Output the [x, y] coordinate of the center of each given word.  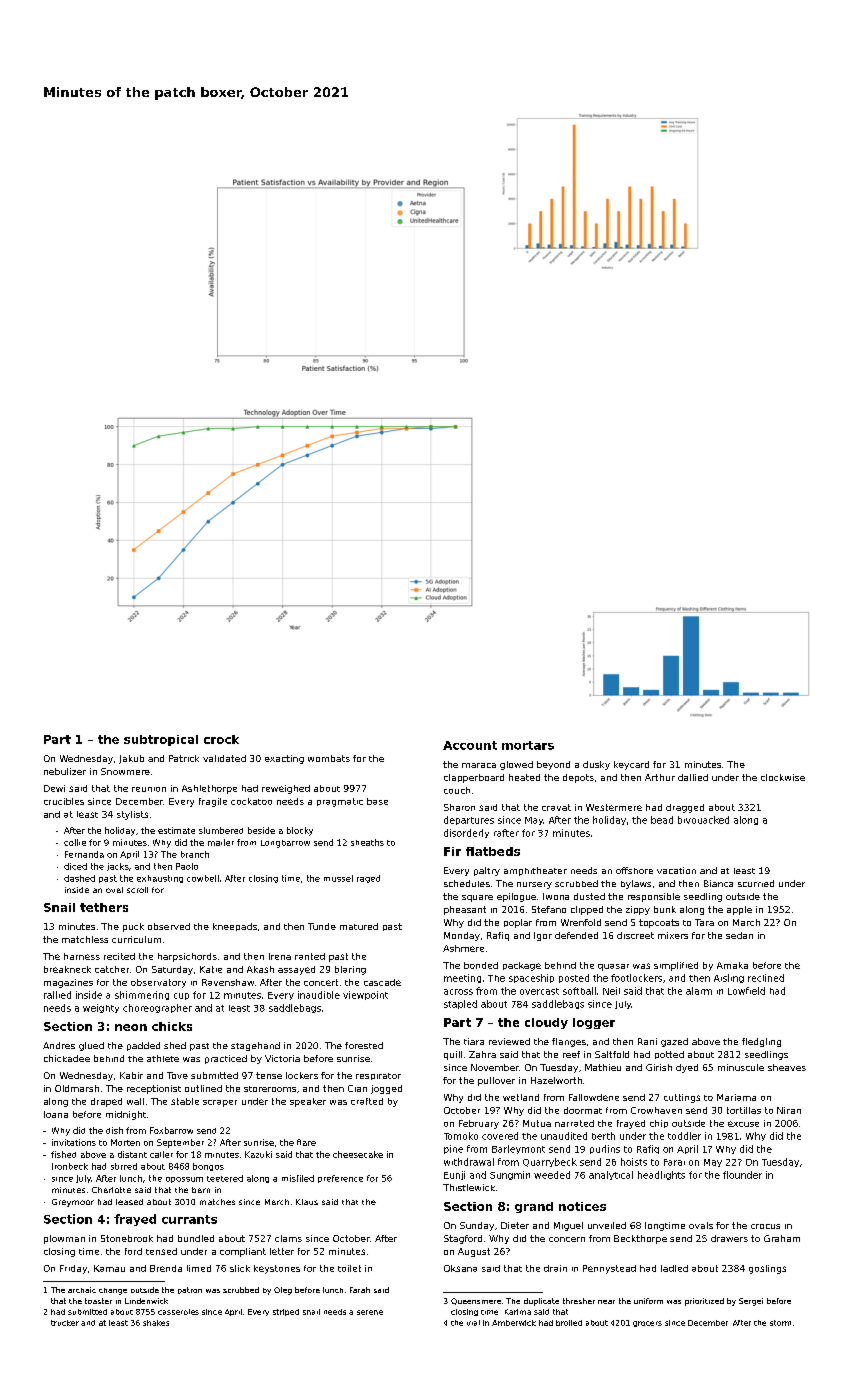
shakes [156, 1323]
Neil [611, 991]
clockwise [783, 777]
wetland [521, 1097]
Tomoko [461, 1136]
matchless [85, 939]
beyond [553, 765]
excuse [743, 1124]
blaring [350, 970]
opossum [184, 1180]
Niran [789, 1110]
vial [473, 1323]
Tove [177, 1075]
